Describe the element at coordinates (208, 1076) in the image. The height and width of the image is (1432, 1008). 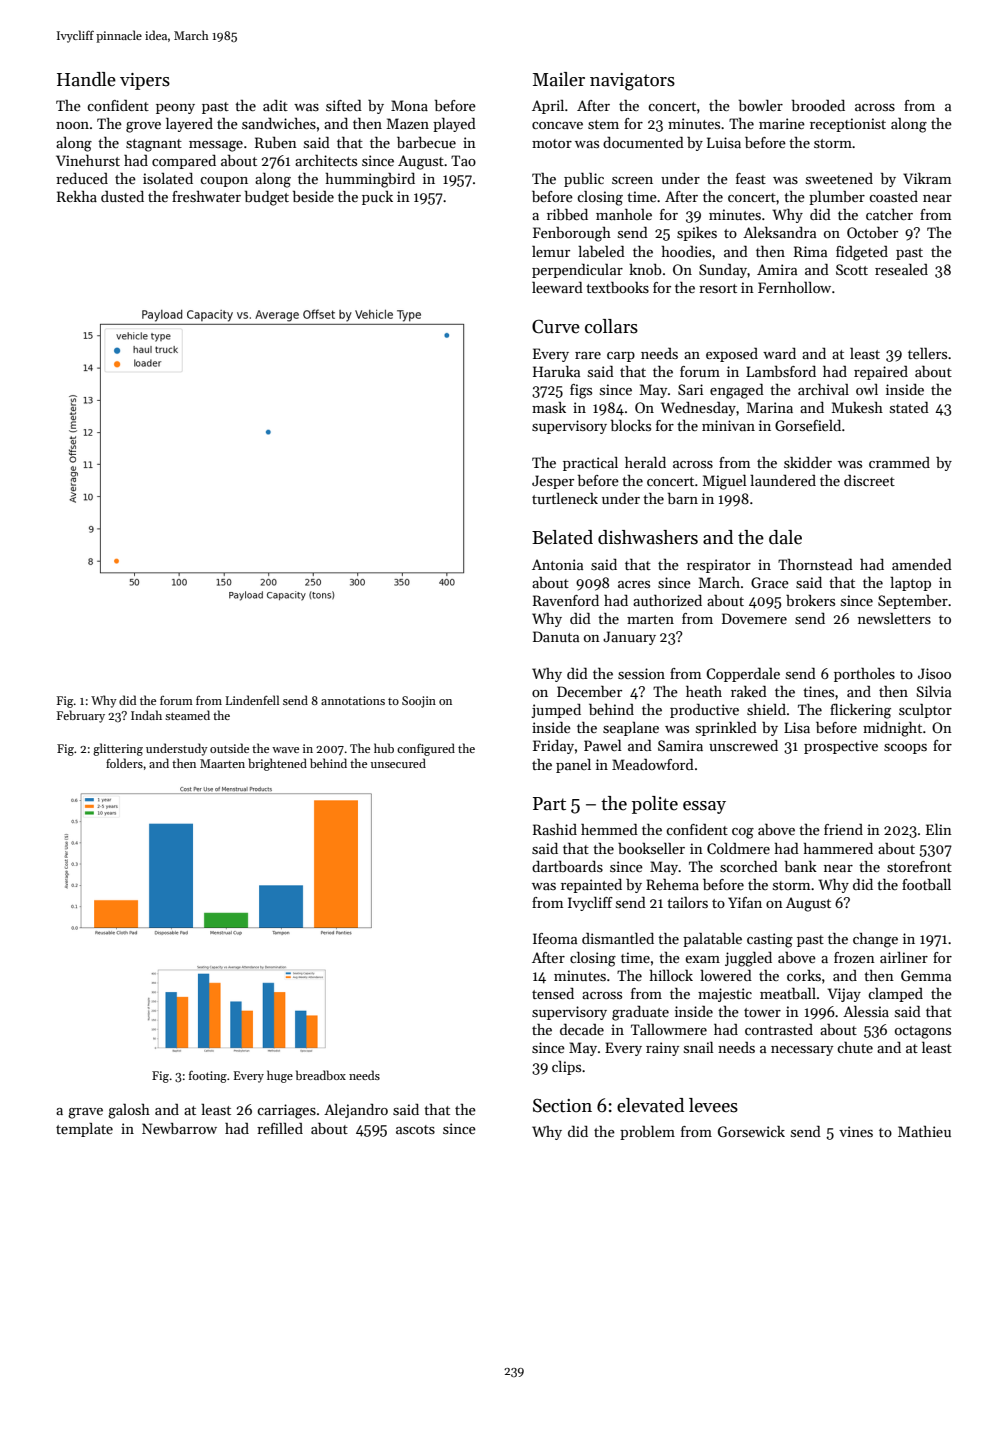
I see `footing` at that location.
